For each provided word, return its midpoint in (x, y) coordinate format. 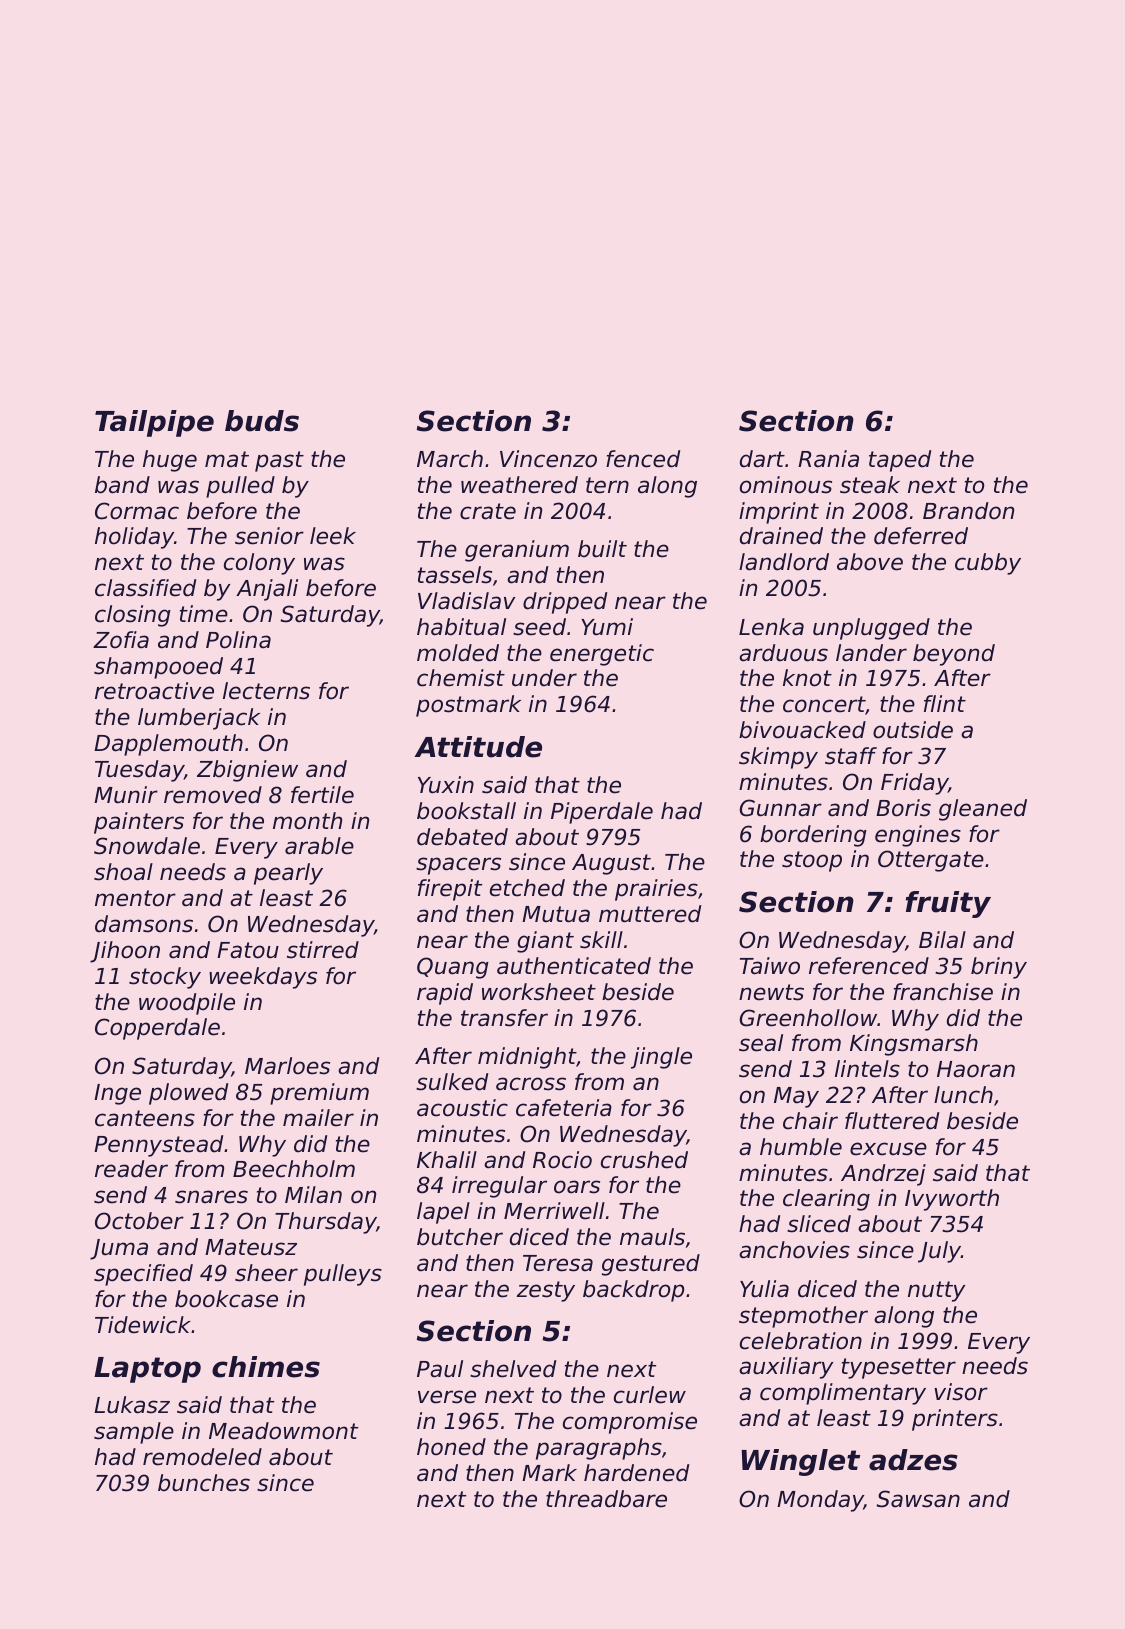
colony (259, 564)
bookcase (226, 1299)
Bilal (942, 940)
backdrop (633, 1291)
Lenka (771, 627)
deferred (921, 536)
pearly (288, 874)
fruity (948, 904)
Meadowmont (283, 1431)
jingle (661, 1058)
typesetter (899, 1368)
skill (601, 940)
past (279, 461)
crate (488, 511)
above (870, 562)
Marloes (287, 1066)
